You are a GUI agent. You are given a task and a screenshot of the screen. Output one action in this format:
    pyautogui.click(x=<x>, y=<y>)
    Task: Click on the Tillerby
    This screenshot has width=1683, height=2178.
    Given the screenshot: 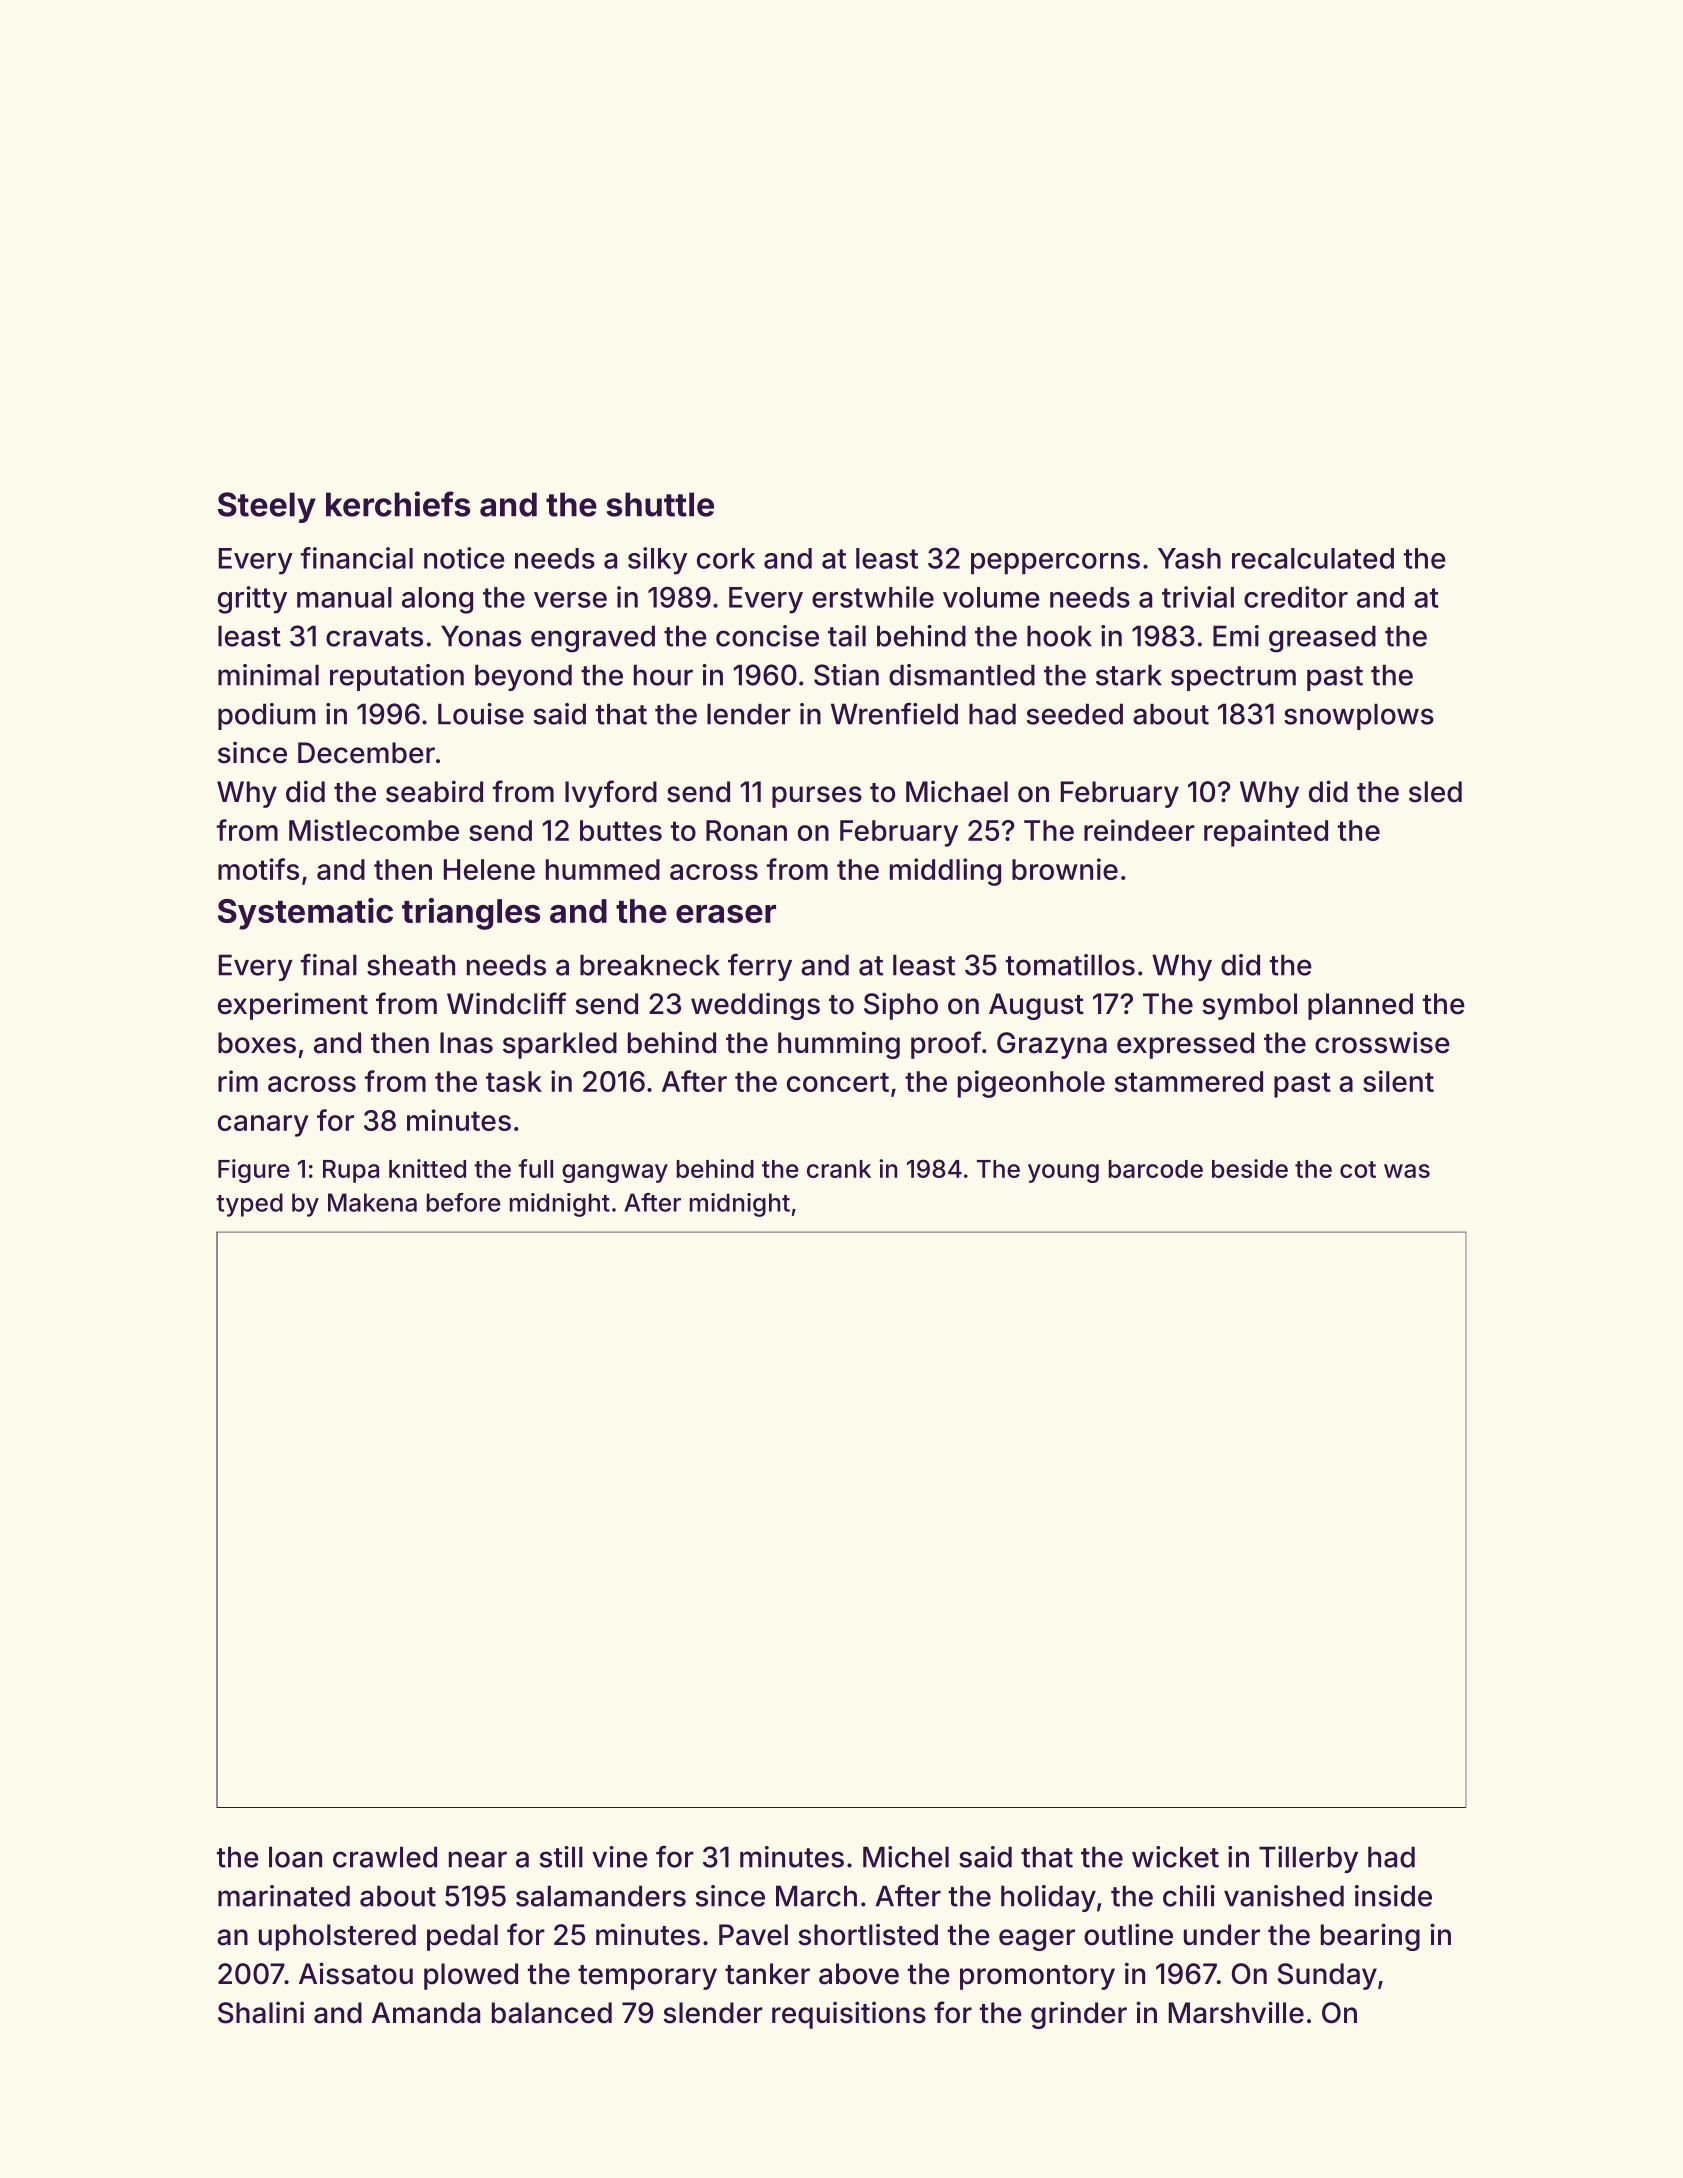 What is the action you would take?
    pyautogui.click(x=1308, y=1859)
